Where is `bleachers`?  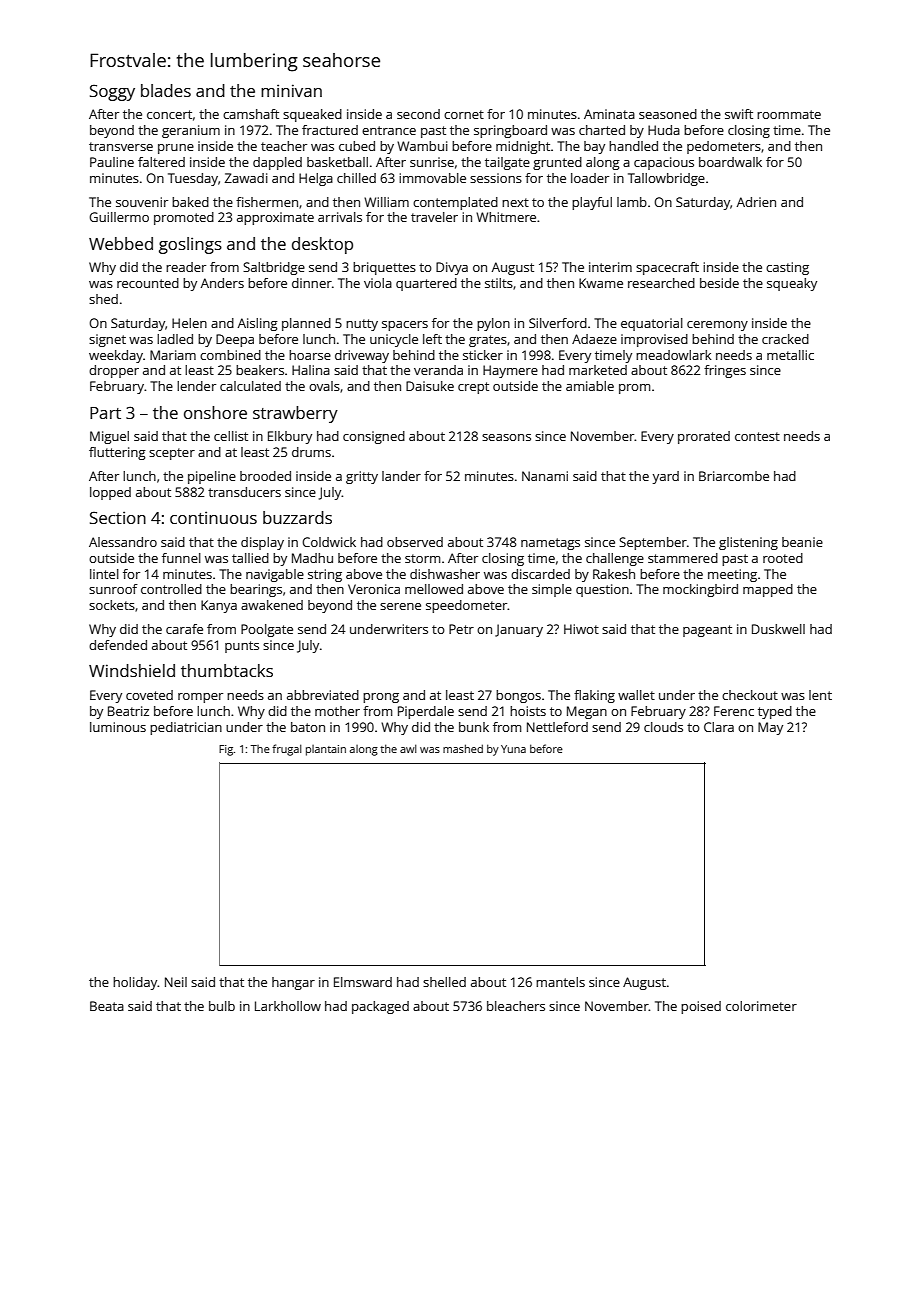 bleachers is located at coordinates (516, 1006).
